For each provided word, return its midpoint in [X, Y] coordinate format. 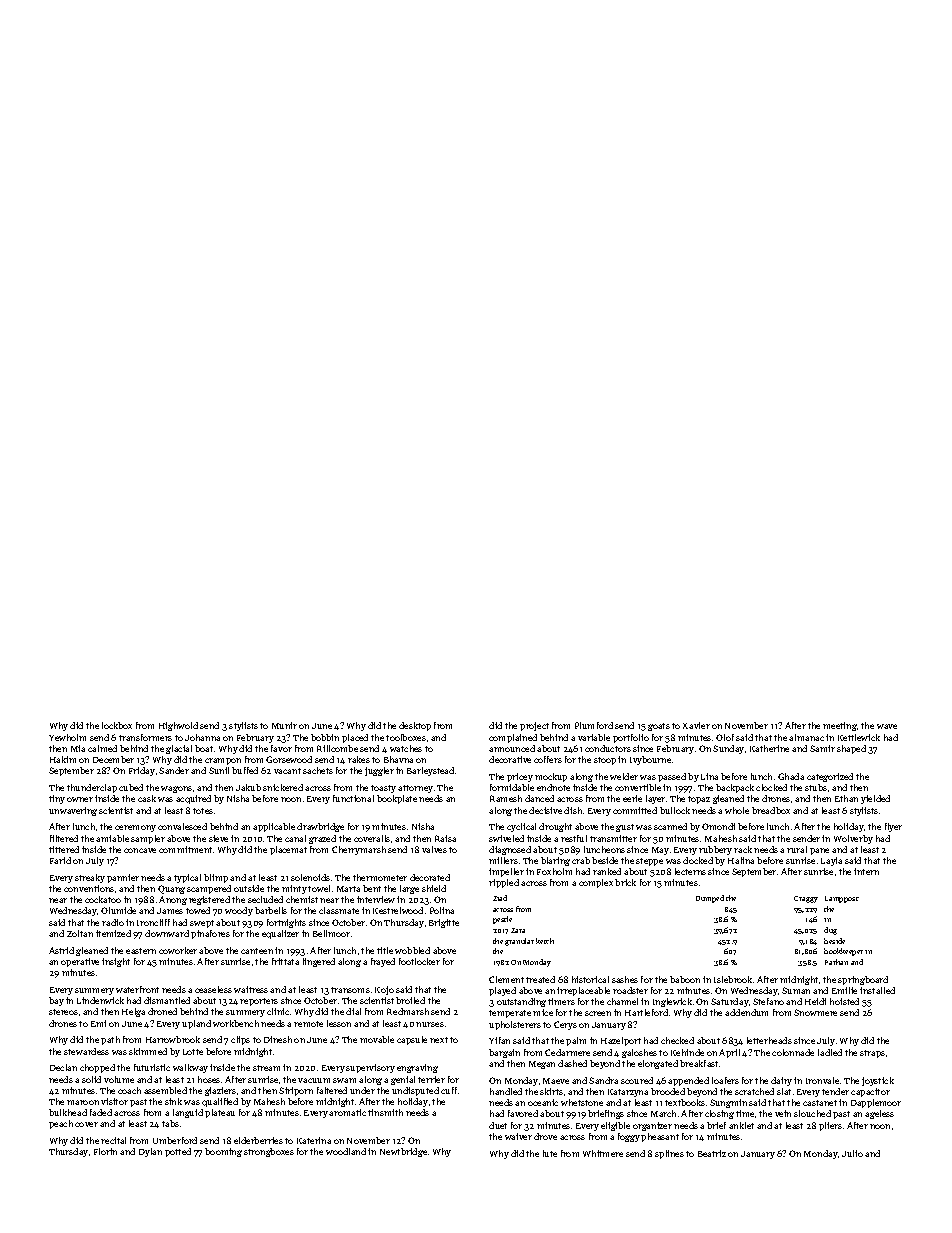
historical [590, 979]
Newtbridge [403, 1152]
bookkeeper [843, 952]
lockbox [117, 725]
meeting [840, 726]
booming [223, 1152]
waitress [251, 989]
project [534, 726]
